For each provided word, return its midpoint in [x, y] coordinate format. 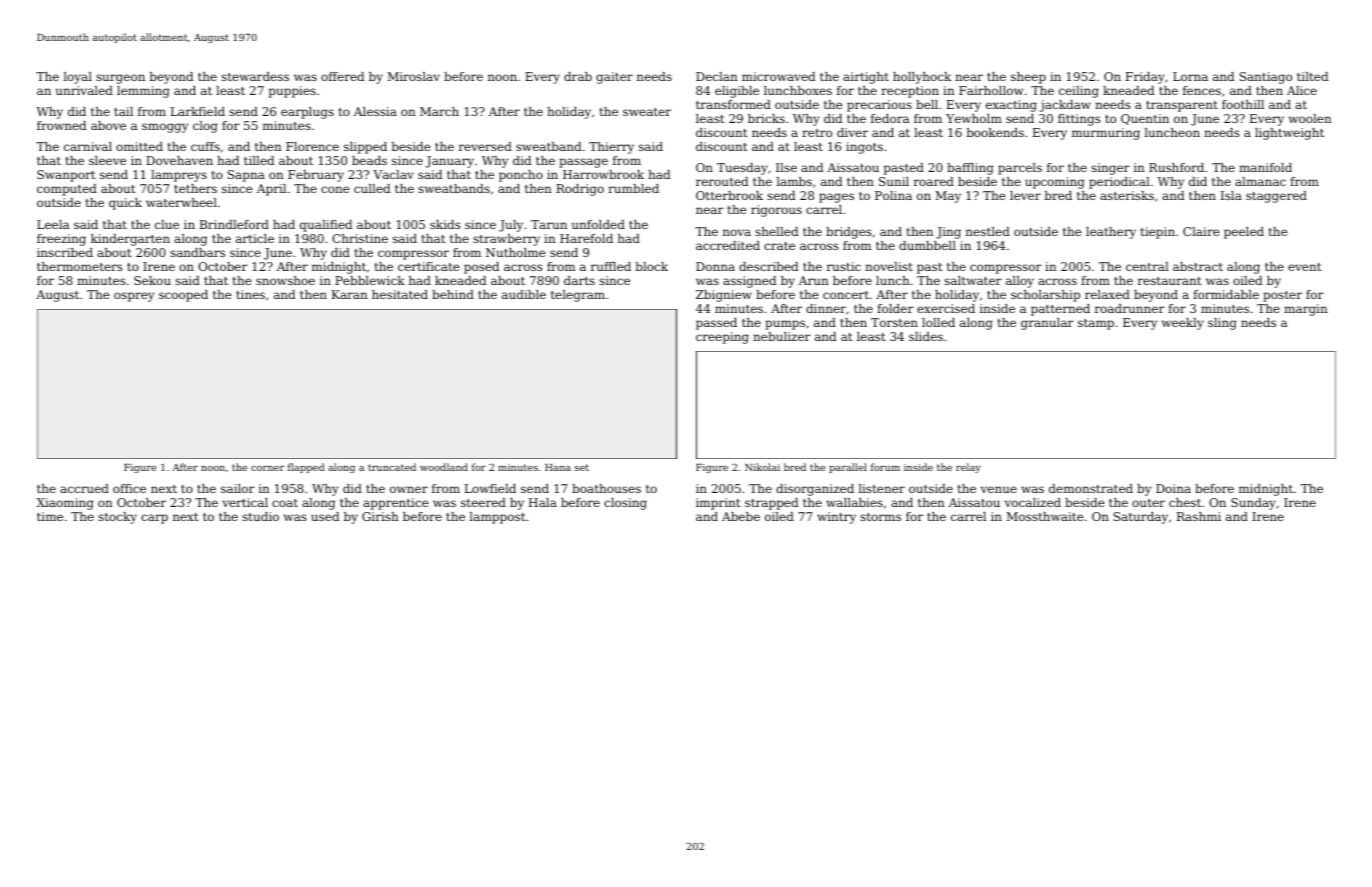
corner [267, 468]
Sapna [246, 176]
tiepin [1158, 233]
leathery [1111, 233]
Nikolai [762, 467]
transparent [1182, 106]
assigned [749, 282]
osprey [134, 297]
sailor [238, 488]
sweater [647, 112]
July [511, 226]
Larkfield [198, 111]
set [582, 467]
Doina [1173, 488]
